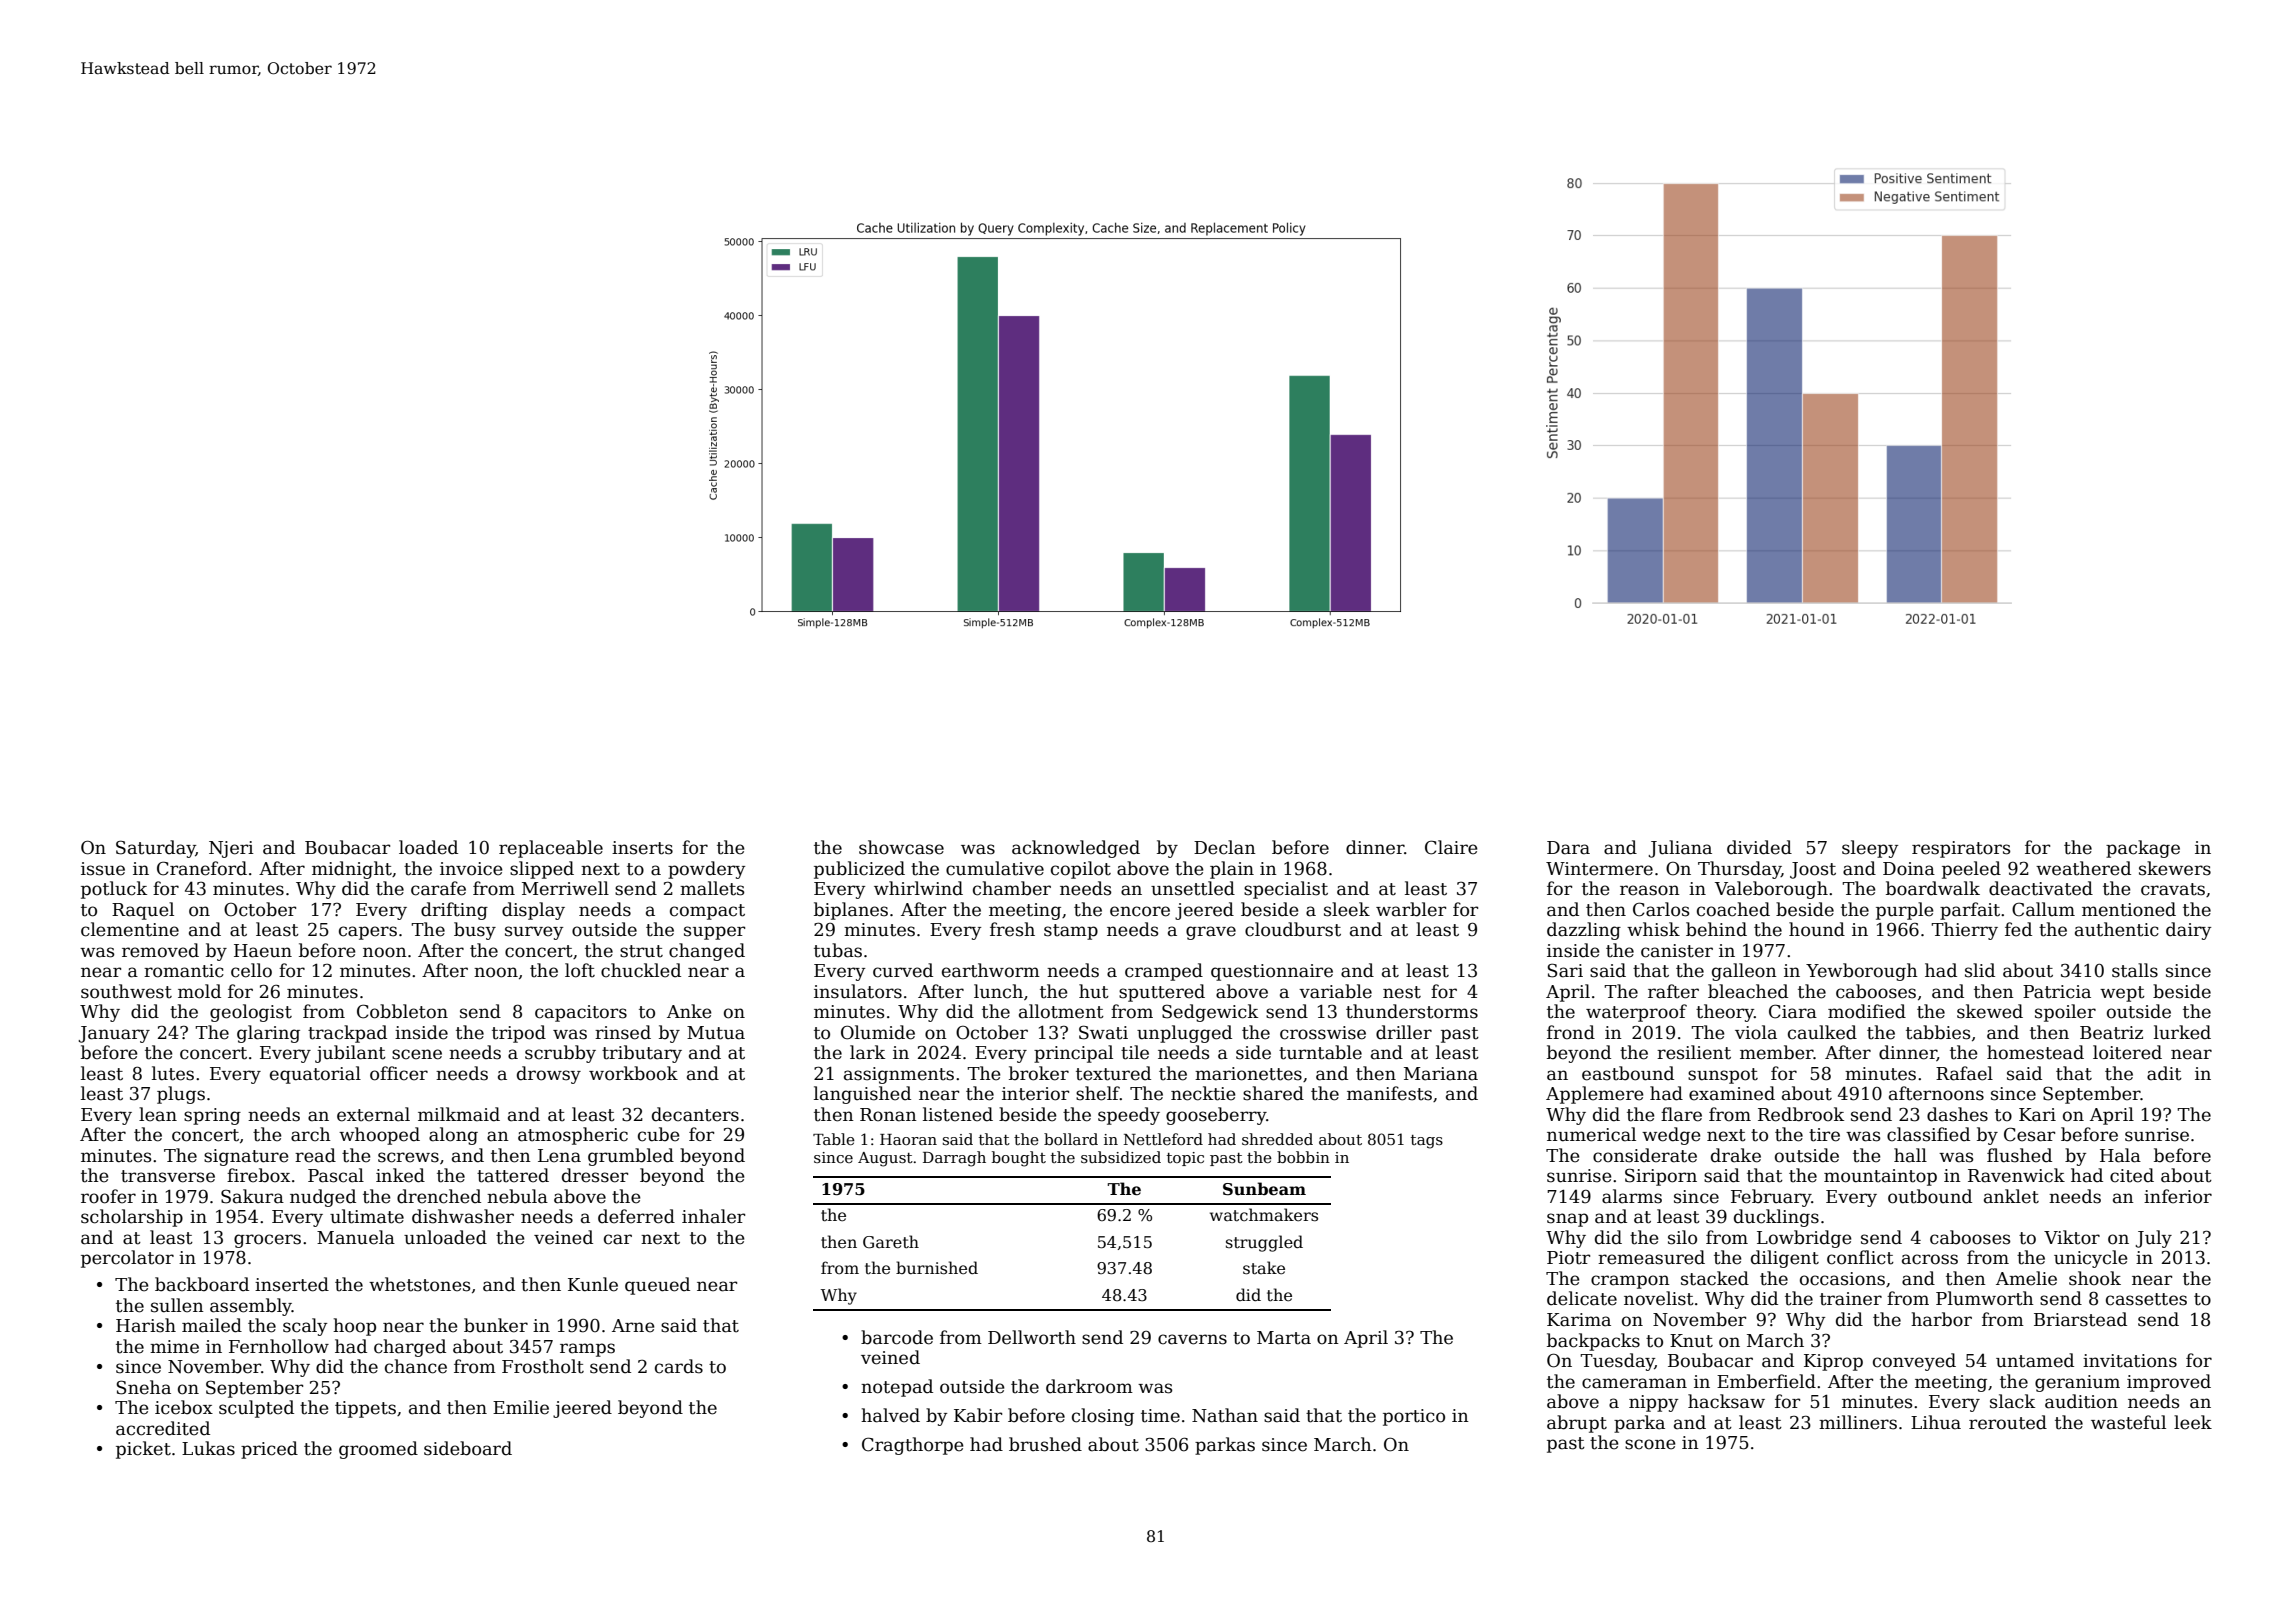 The height and width of the screenshot is (1620, 2292). I want to click on potluck, so click(114, 890).
